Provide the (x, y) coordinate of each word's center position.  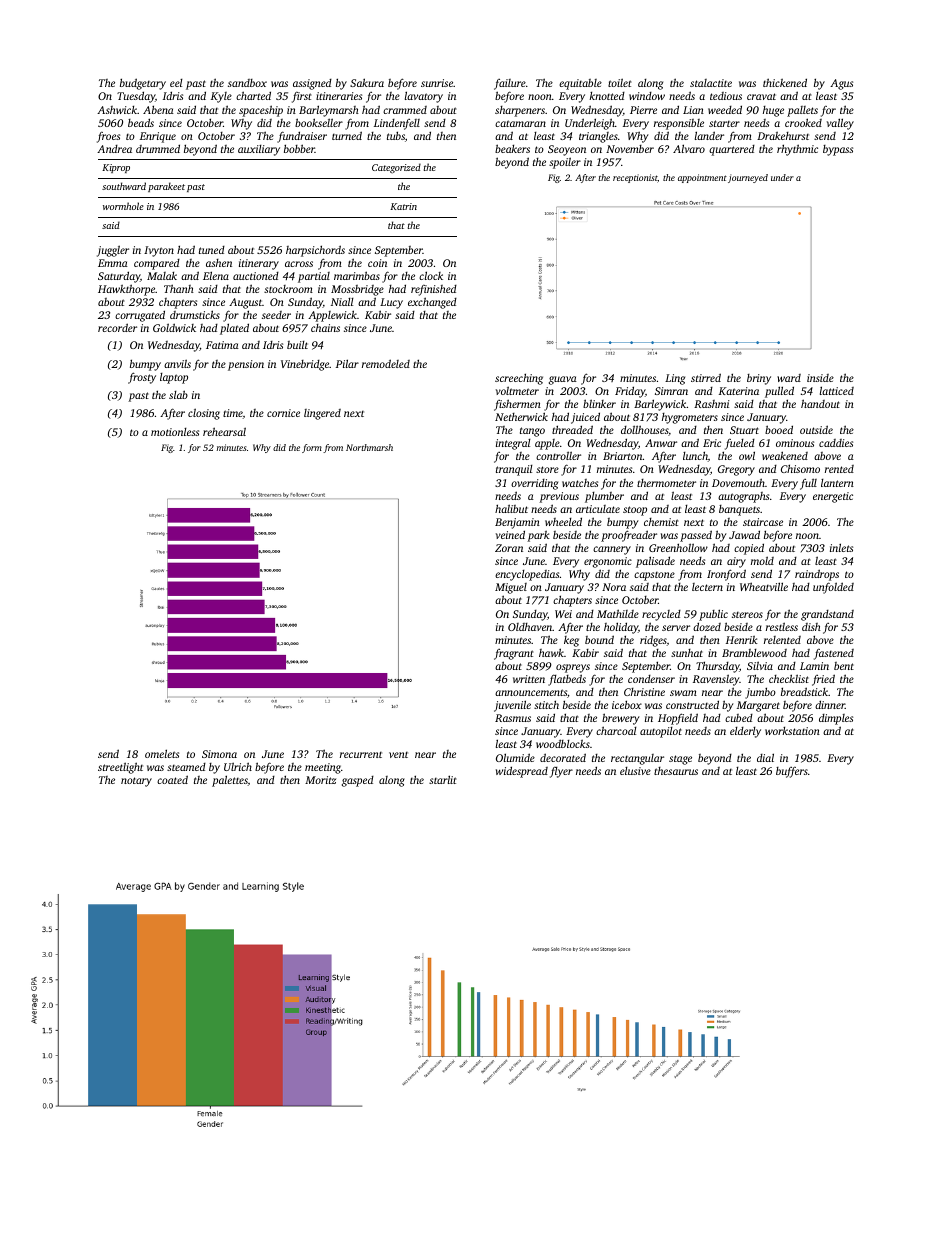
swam (683, 693)
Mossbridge (357, 290)
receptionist (635, 178)
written (529, 679)
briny (759, 379)
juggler (113, 251)
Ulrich (238, 766)
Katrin (403, 206)
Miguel (511, 588)
